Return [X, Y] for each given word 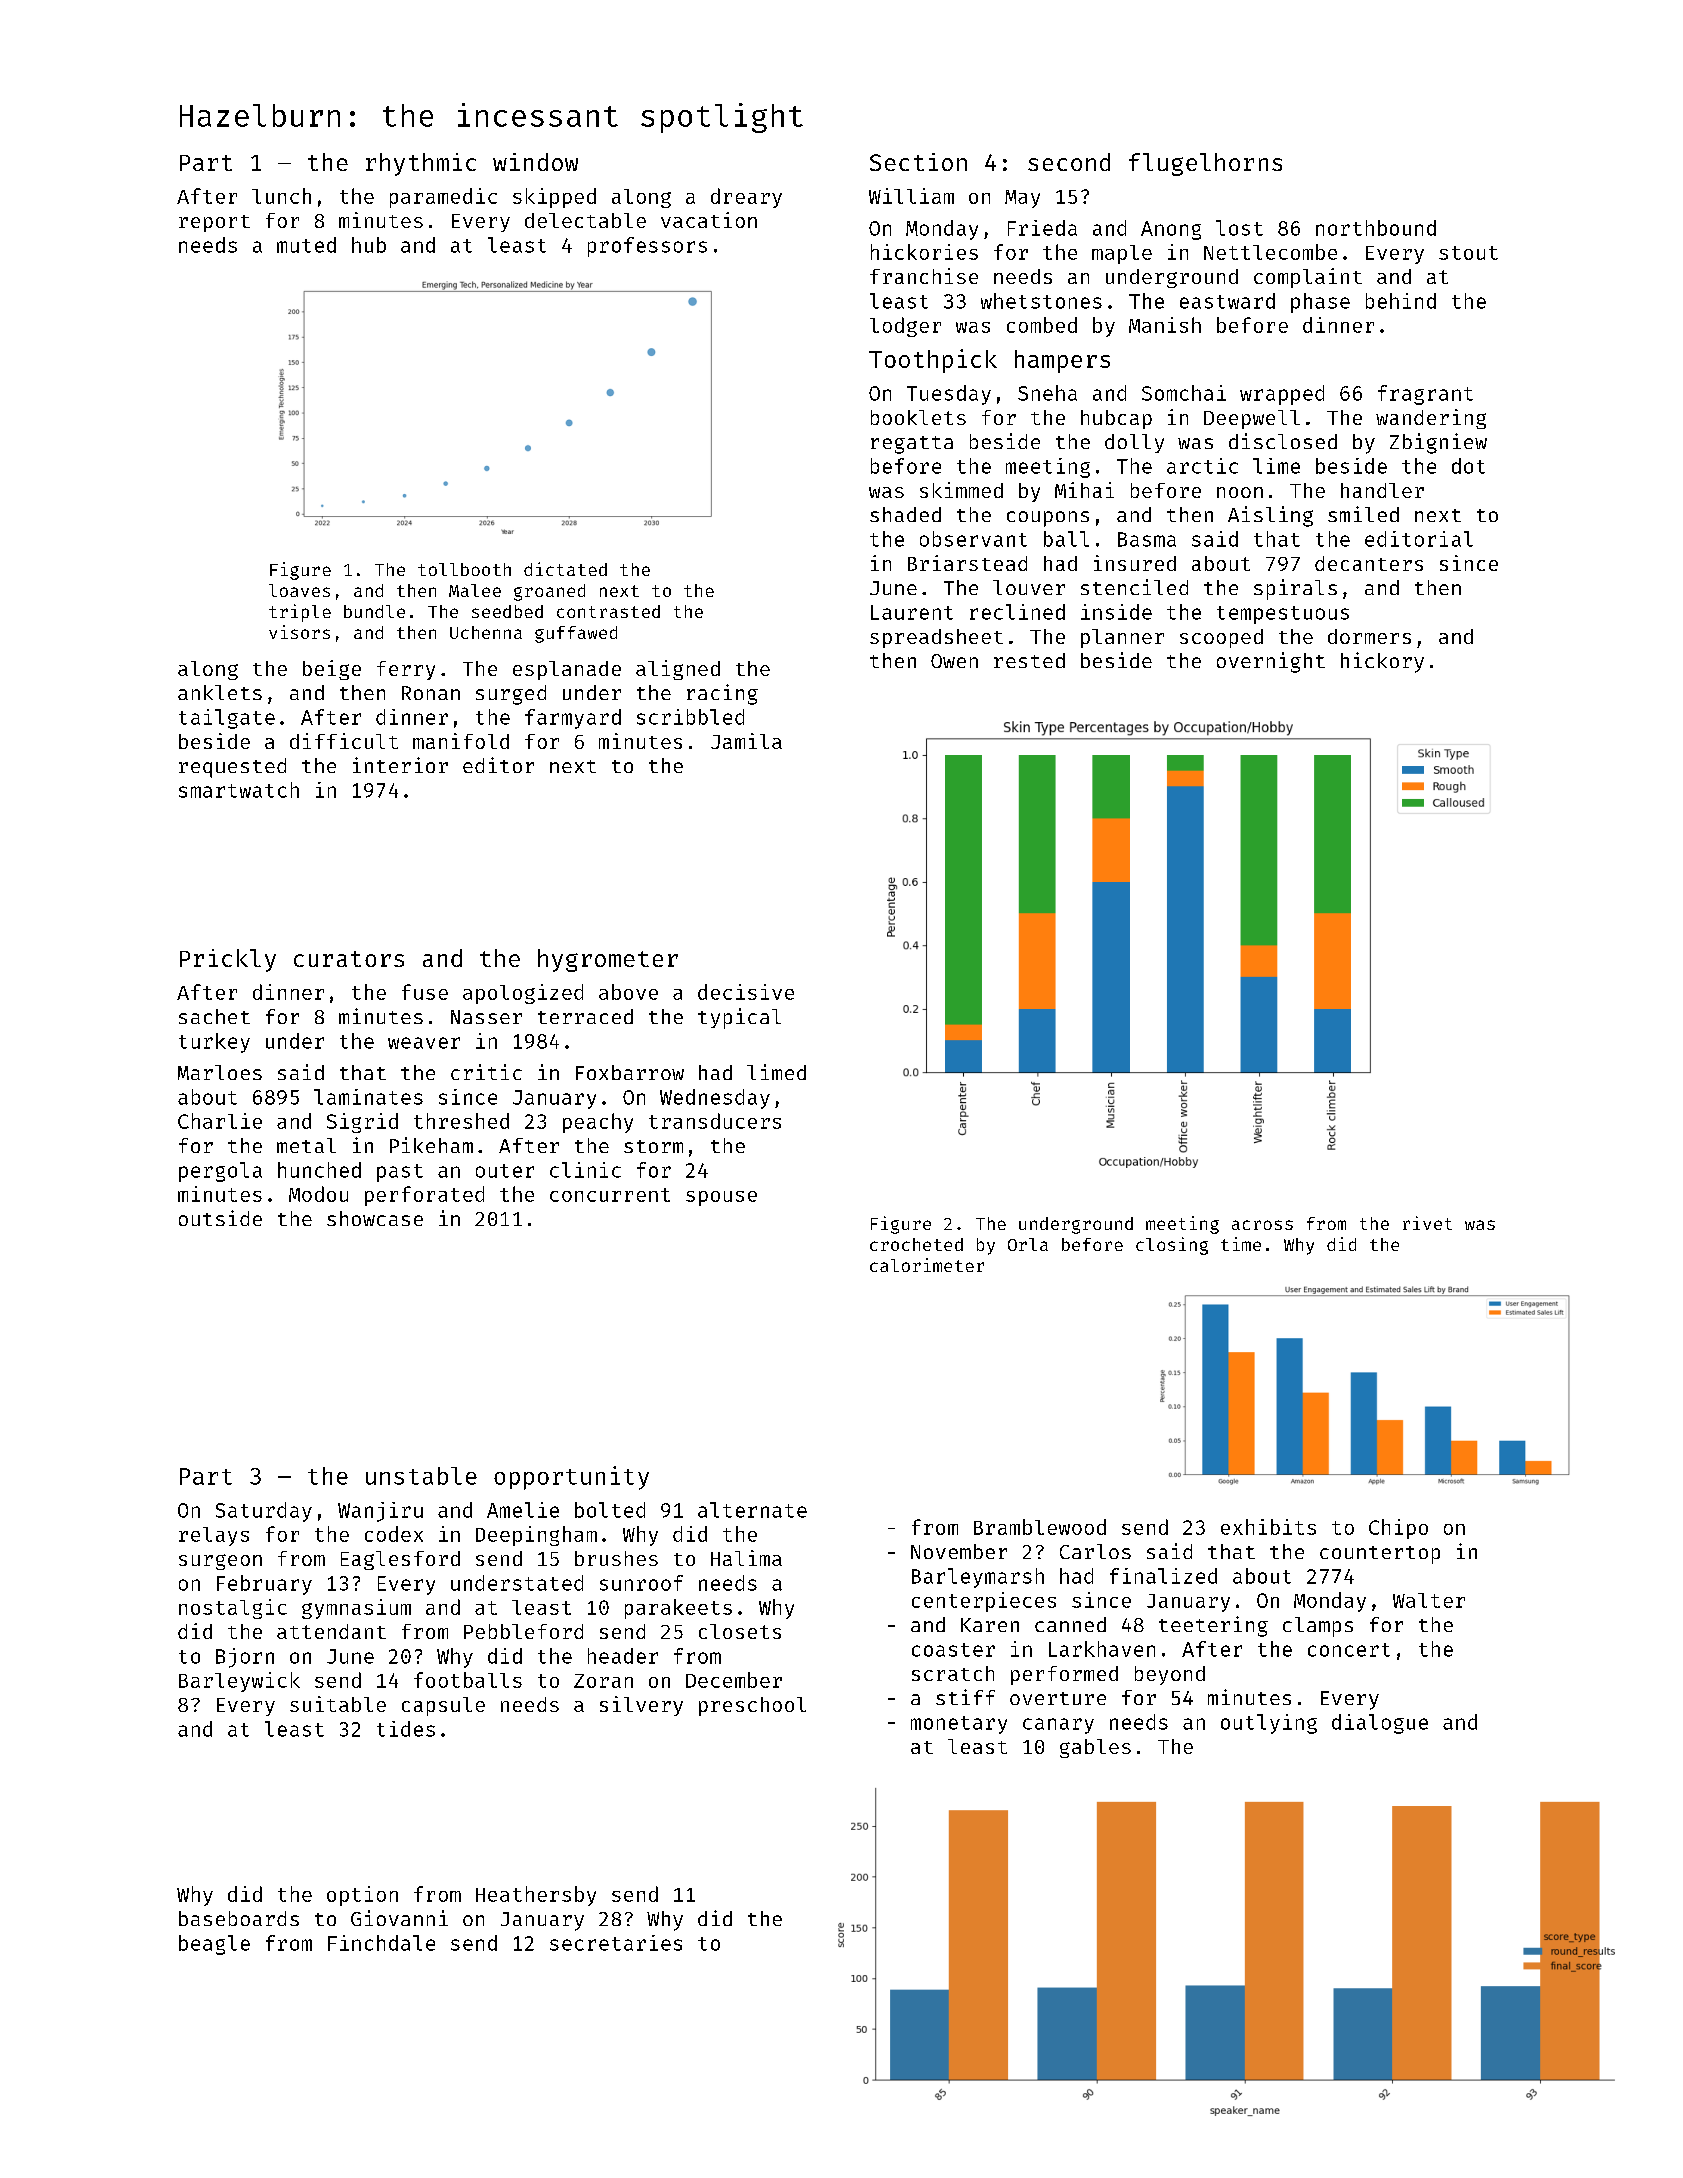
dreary [746, 198]
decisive [746, 992]
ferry [406, 670]
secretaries [616, 1943]
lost [1239, 228]
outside [220, 1218]
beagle [214, 1945]
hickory [1382, 662]
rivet [1427, 1223]
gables [1095, 1748]
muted [306, 245]
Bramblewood [1040, 1527]
